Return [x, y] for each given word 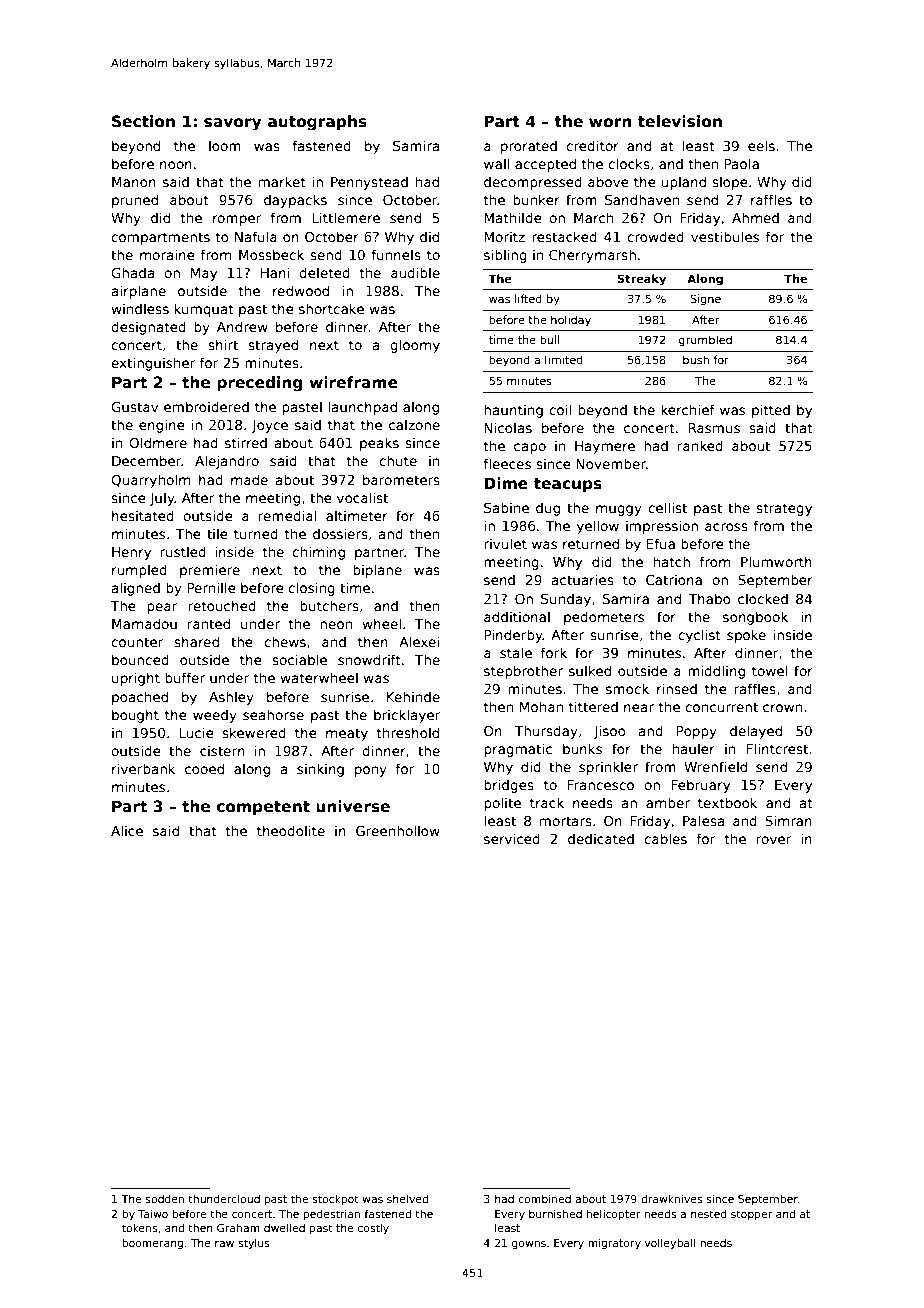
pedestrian [332, 1215]
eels [761, 145]
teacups [568, 485]
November [611, 463]
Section [143, 121]
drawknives [671, 1198]
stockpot [335, 1200]
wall [497, 163]
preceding [259, 384]
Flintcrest [777, 748]
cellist [667, 507]
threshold [408, 732]
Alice [127, 830]
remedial [288, 515]
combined [544, 1198]
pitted [771, 411]
